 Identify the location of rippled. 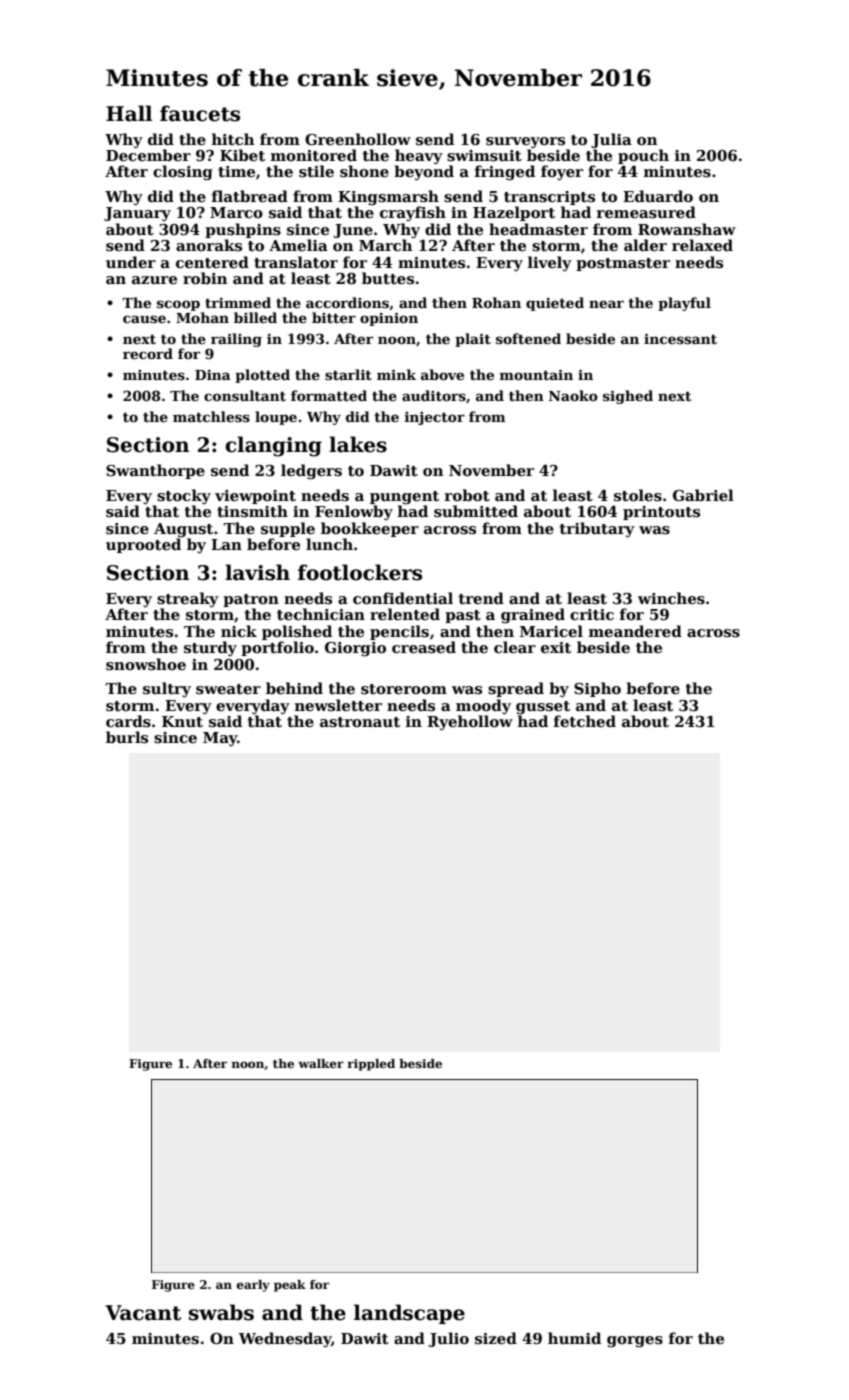
(371, 1065).
